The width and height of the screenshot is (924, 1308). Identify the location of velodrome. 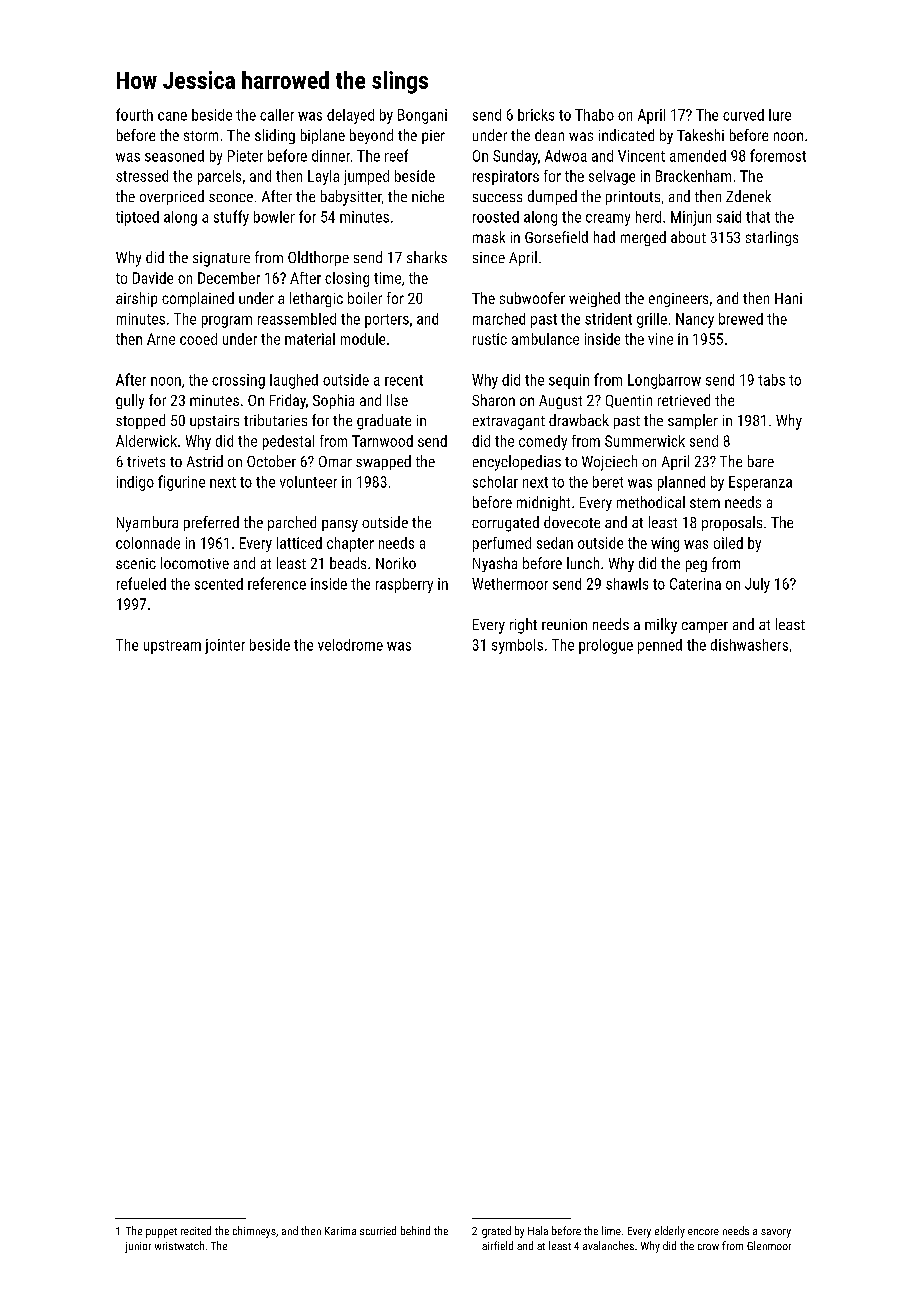
(350, 645).
